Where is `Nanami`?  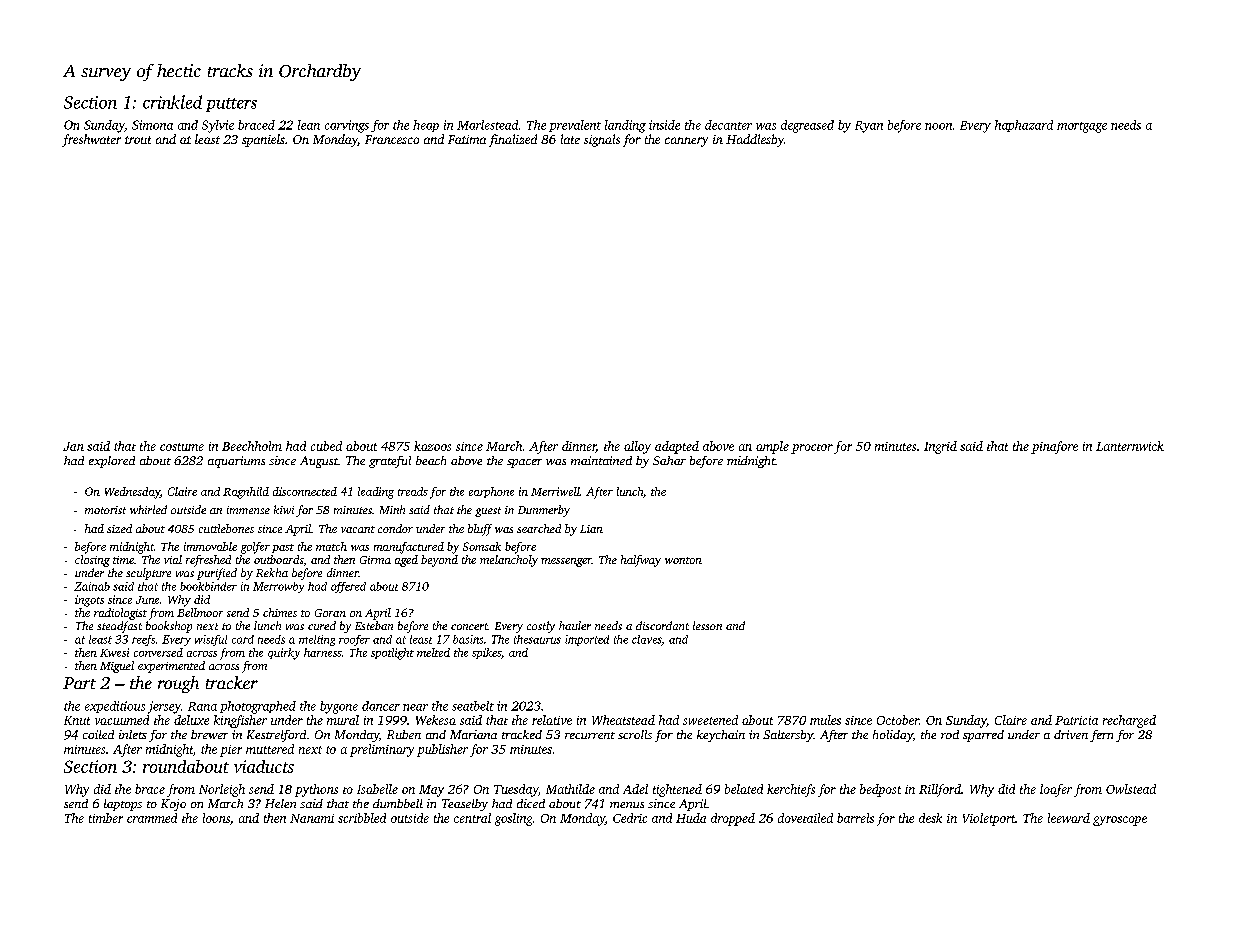 Nanami is located at coordinates (312, 818).
